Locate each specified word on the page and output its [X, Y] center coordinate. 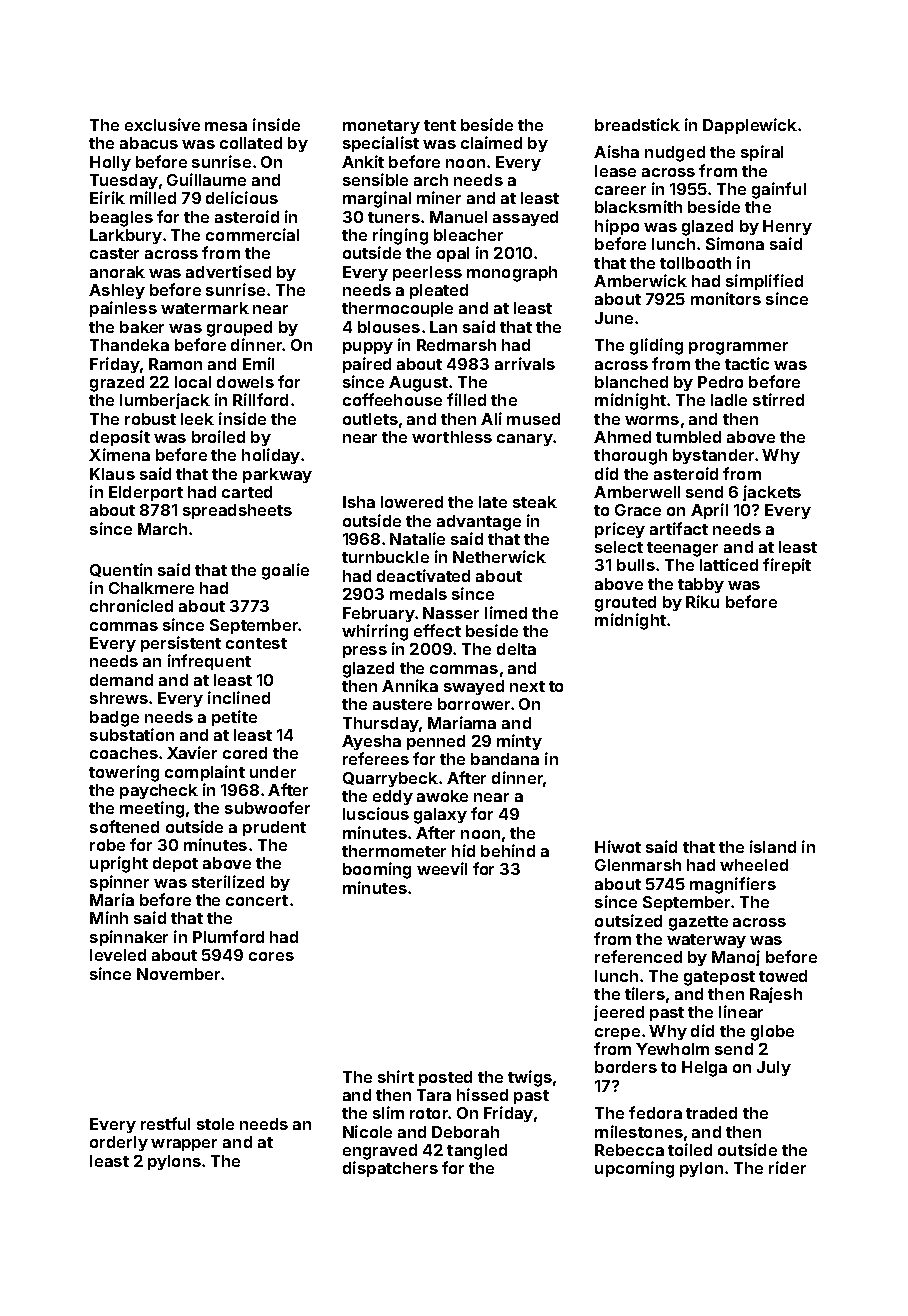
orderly [119, 1143]
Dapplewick [750, 126]
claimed [491, 142]
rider [787, 1167]
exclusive [162, 124]
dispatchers [390, 1169]
